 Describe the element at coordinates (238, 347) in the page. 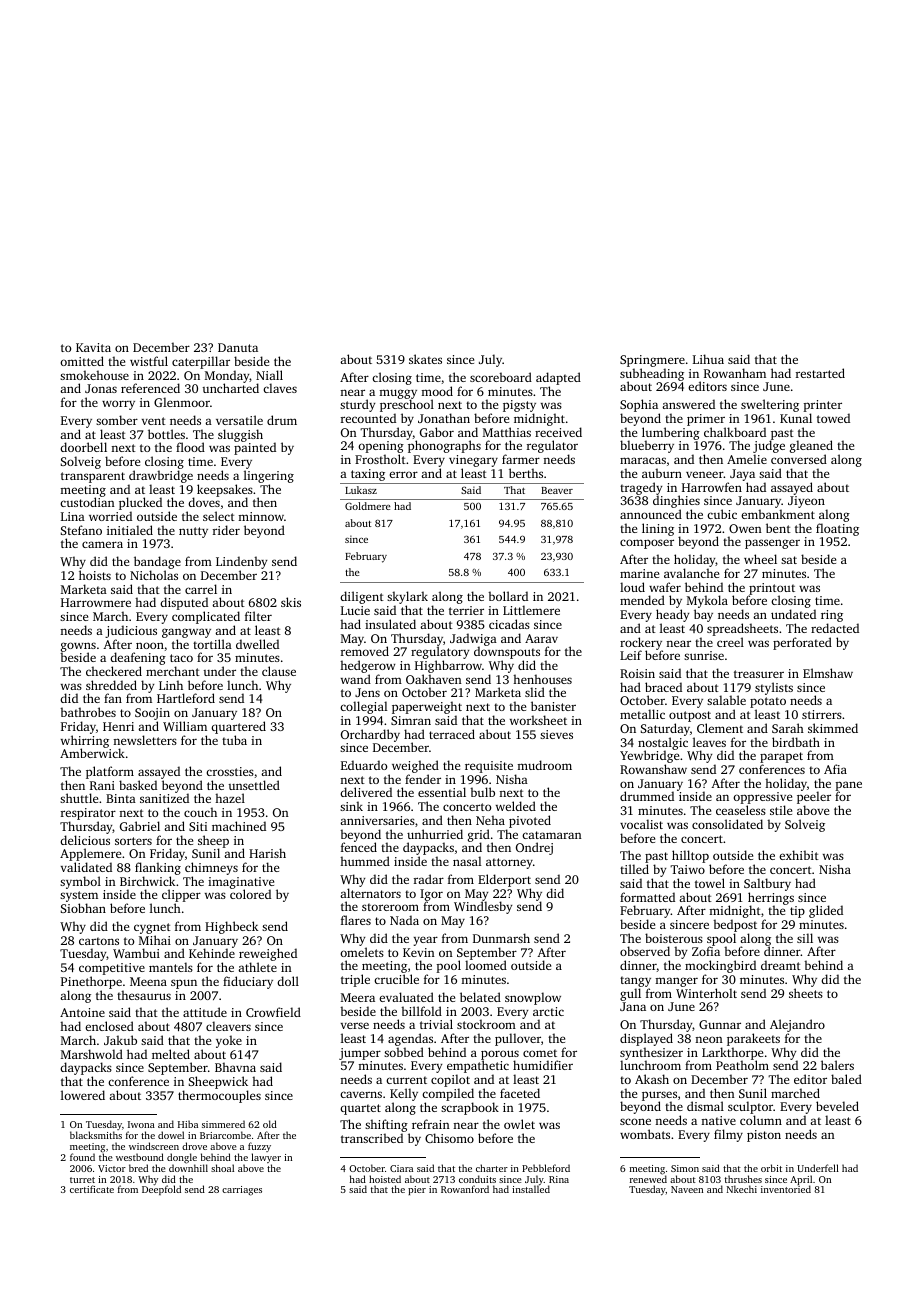

I see `Danuta` at that location.
